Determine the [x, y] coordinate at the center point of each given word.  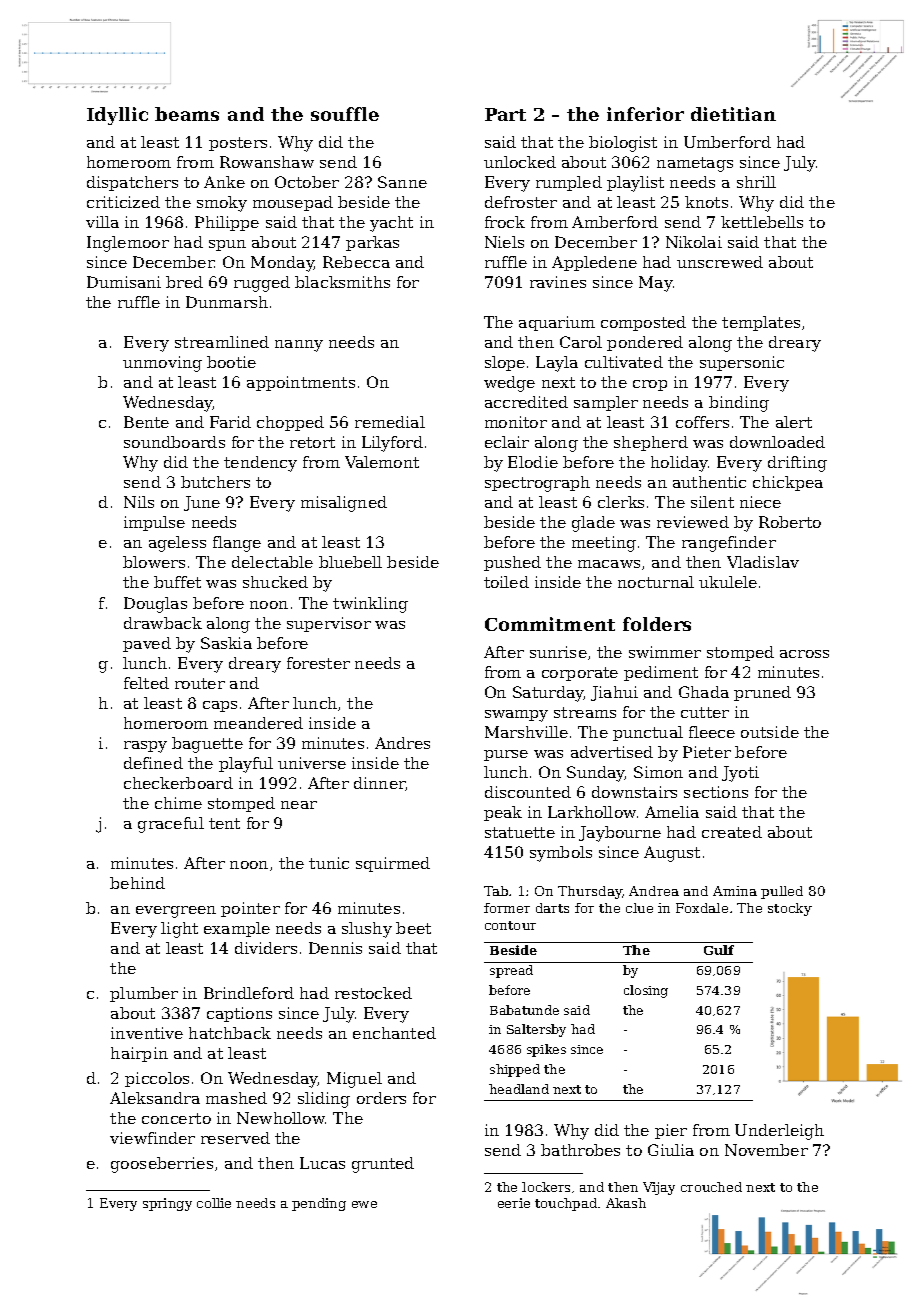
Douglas [155, 605]
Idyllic [117, 116]
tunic [329, 863]
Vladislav [763, 562]
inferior [645, 114]
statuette [520, 832]
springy [167, 1204]
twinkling [370, 605]
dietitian [733, 114]
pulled [782, 892]
